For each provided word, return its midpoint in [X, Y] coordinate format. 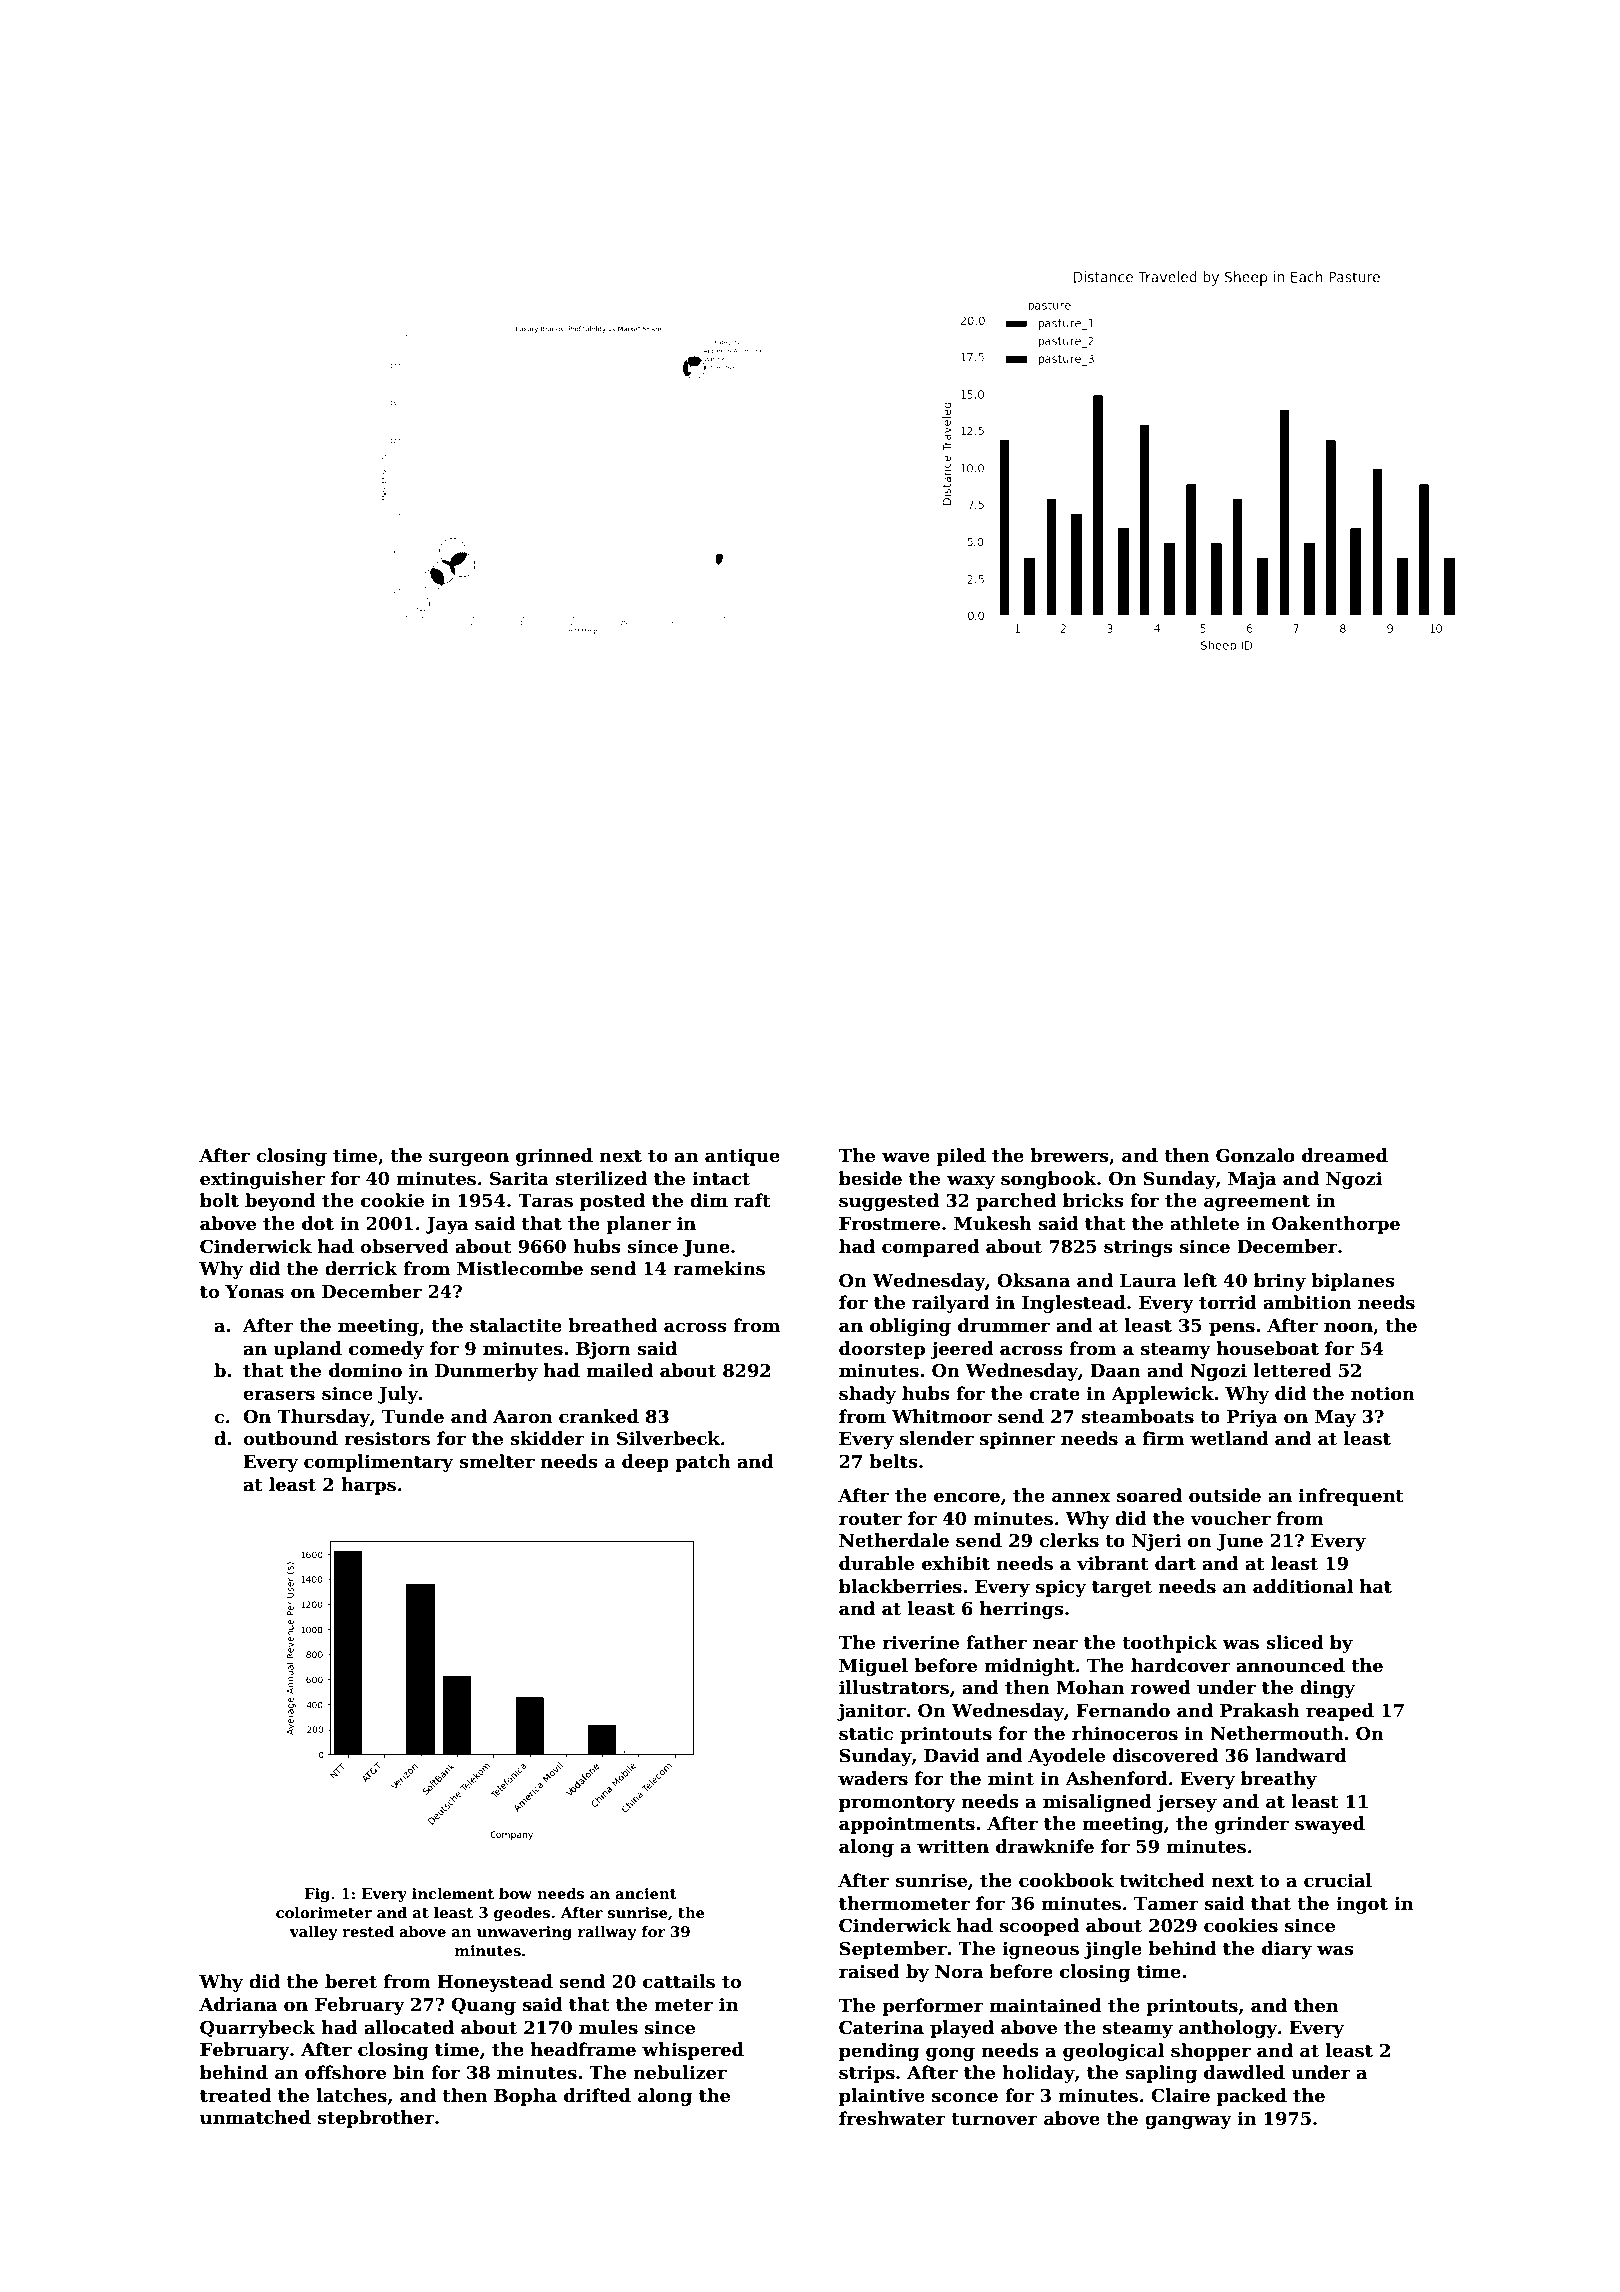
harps [368, 1486]
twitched [1162, 1880]
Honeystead [495, 1983]
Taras [545, 1201]
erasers [279, 1395]
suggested [889, 1202]
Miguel [873, 1667]
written [953, 1847]
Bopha [525, 2097]
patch [703, 1463]
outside [1225, 1495]
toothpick [1170, 1644]
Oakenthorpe [1336, 1225]
